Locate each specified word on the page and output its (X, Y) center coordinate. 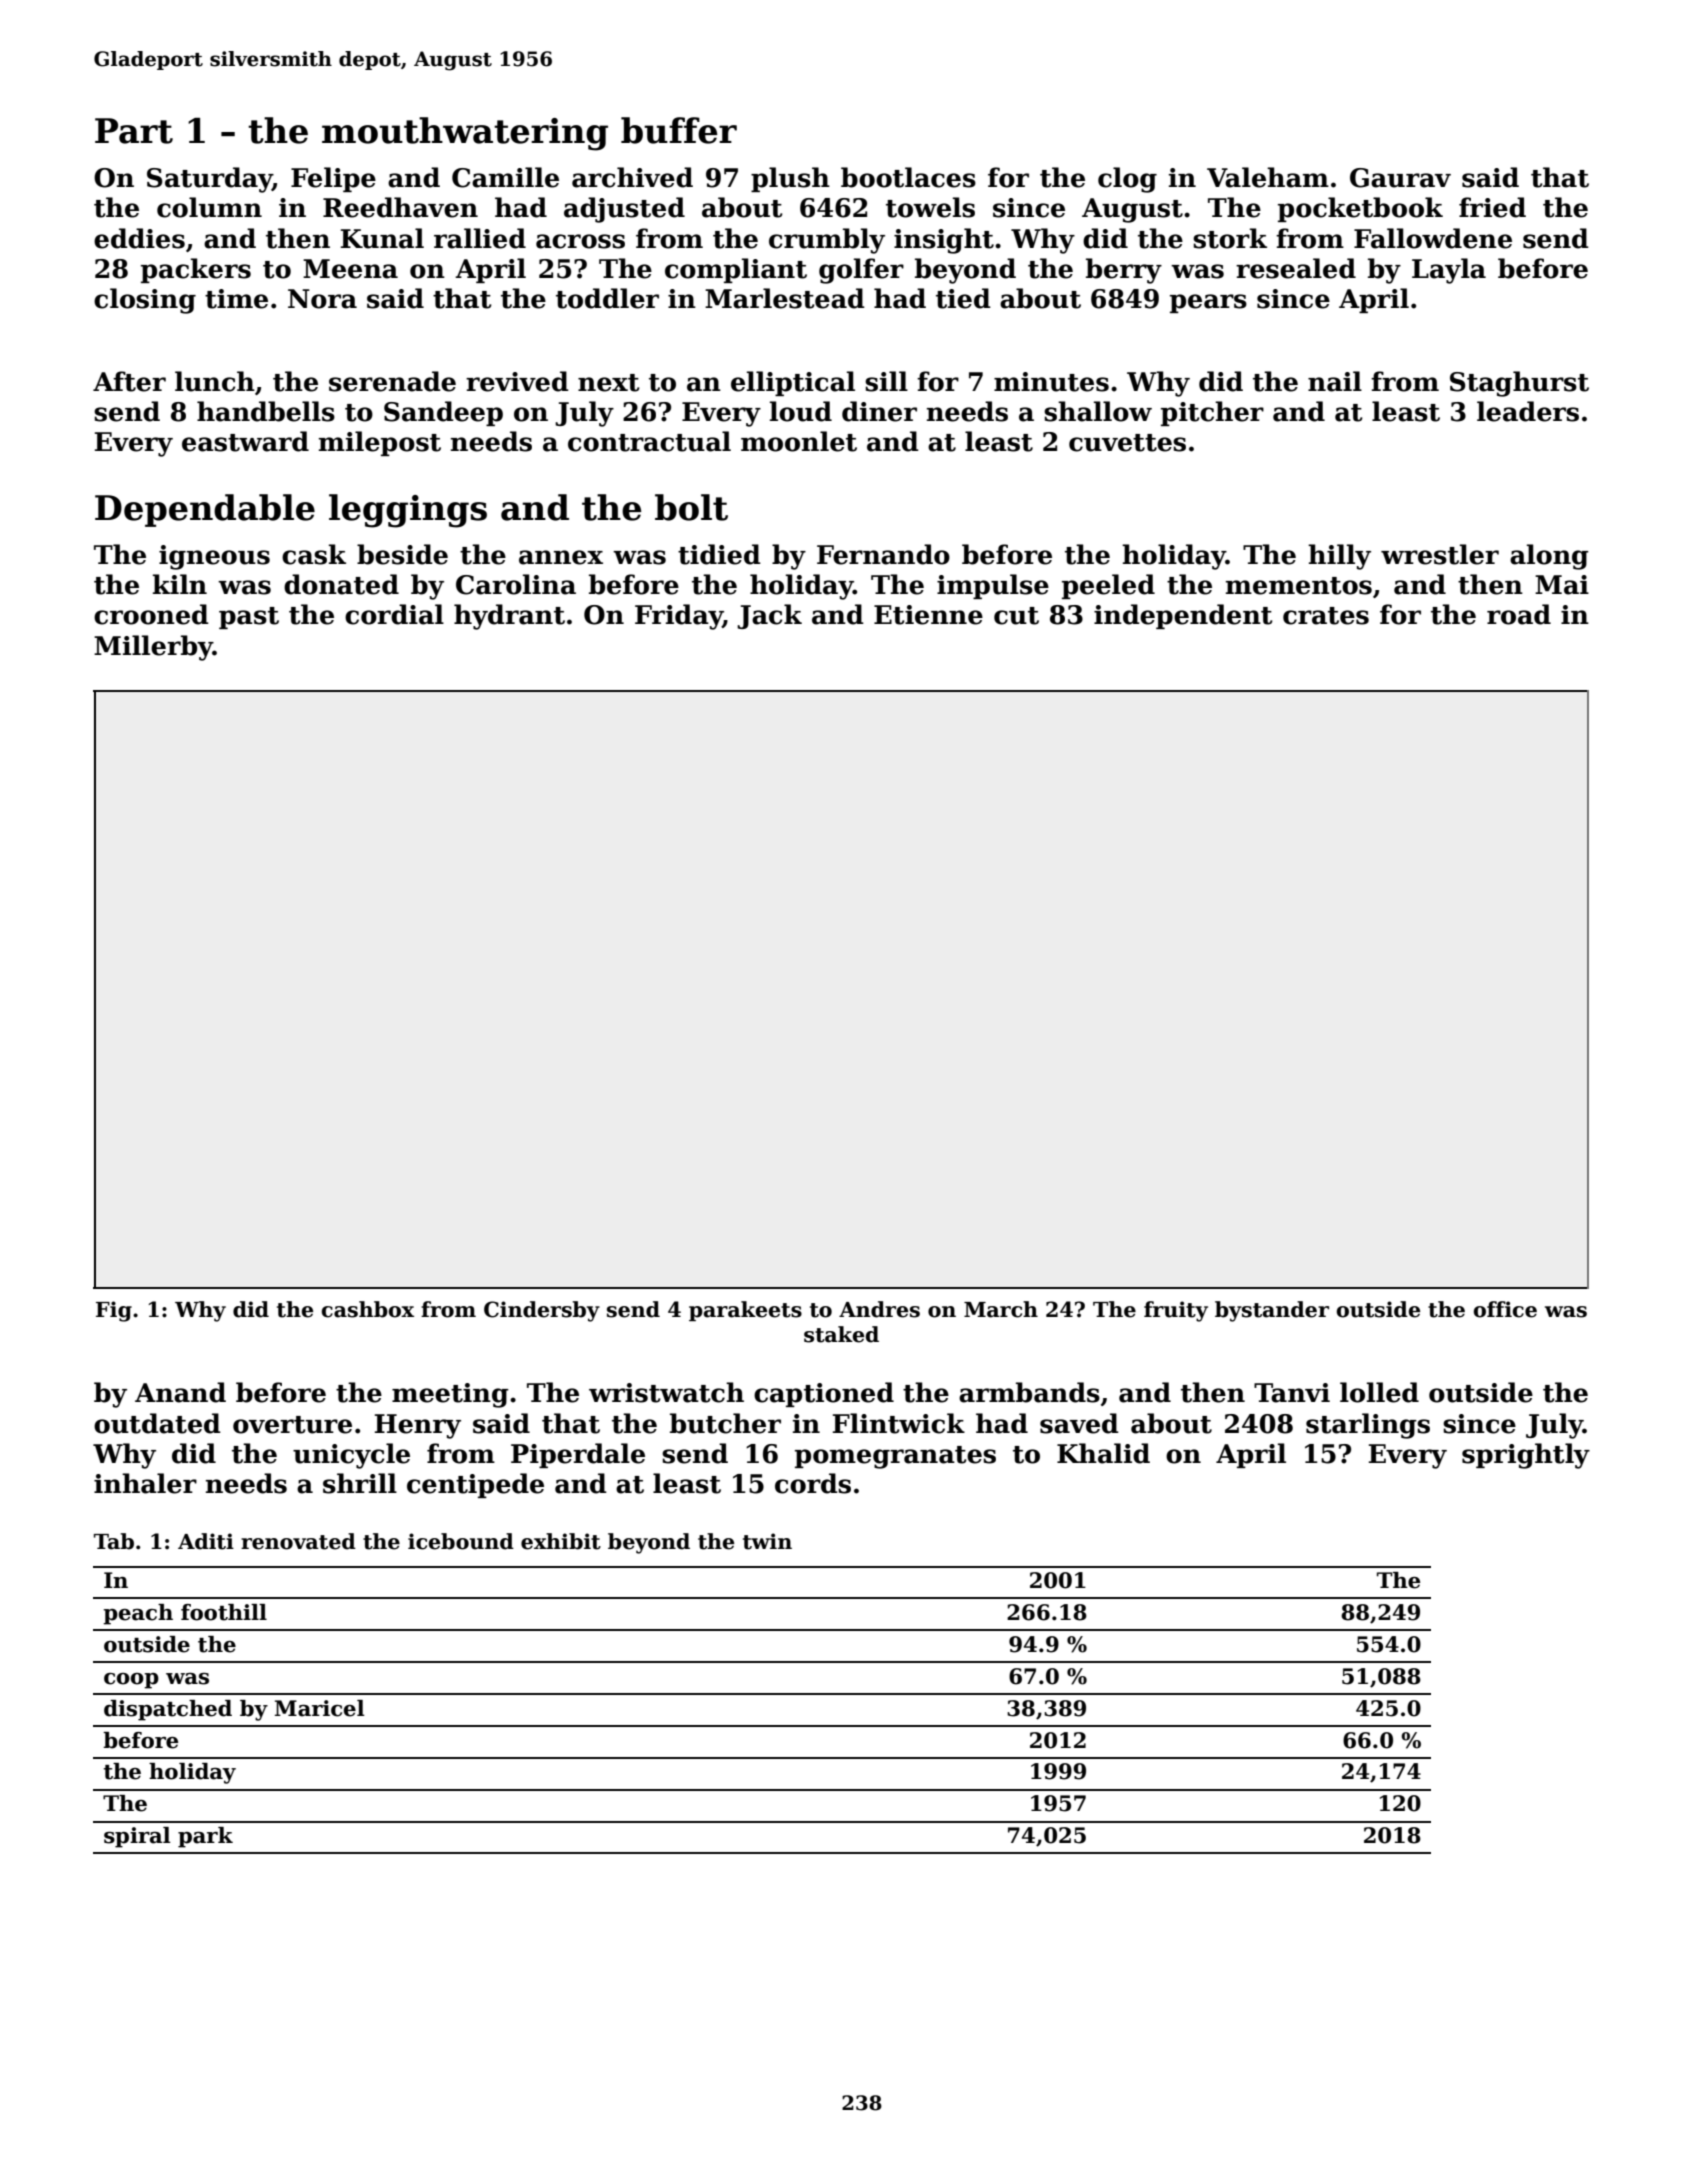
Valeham (1268, 177)
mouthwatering (465, 134)
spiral (137, 1837)
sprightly (1526, 1456)
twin (767, 1541)
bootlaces (908, 177)
